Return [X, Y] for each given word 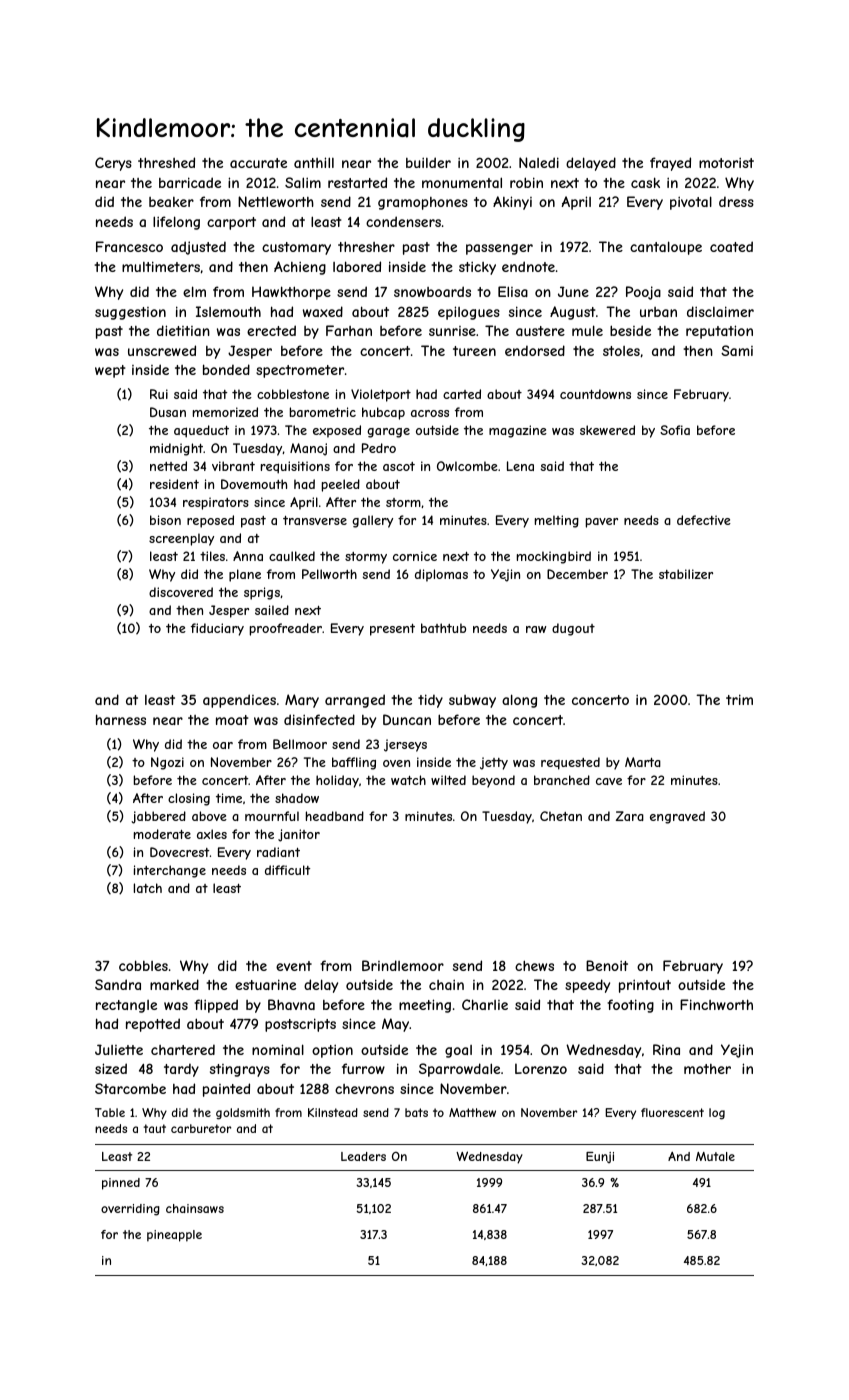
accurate [258, 163]
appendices [239, 701]
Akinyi [512, 203]
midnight [176, 449]
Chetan [561, 816]
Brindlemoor [403, 965]
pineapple [174, 1236]
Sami [737, 350]
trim [739, 699]
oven [396, 763]
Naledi [539, 162]
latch [148, 888]
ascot [399, 466]
